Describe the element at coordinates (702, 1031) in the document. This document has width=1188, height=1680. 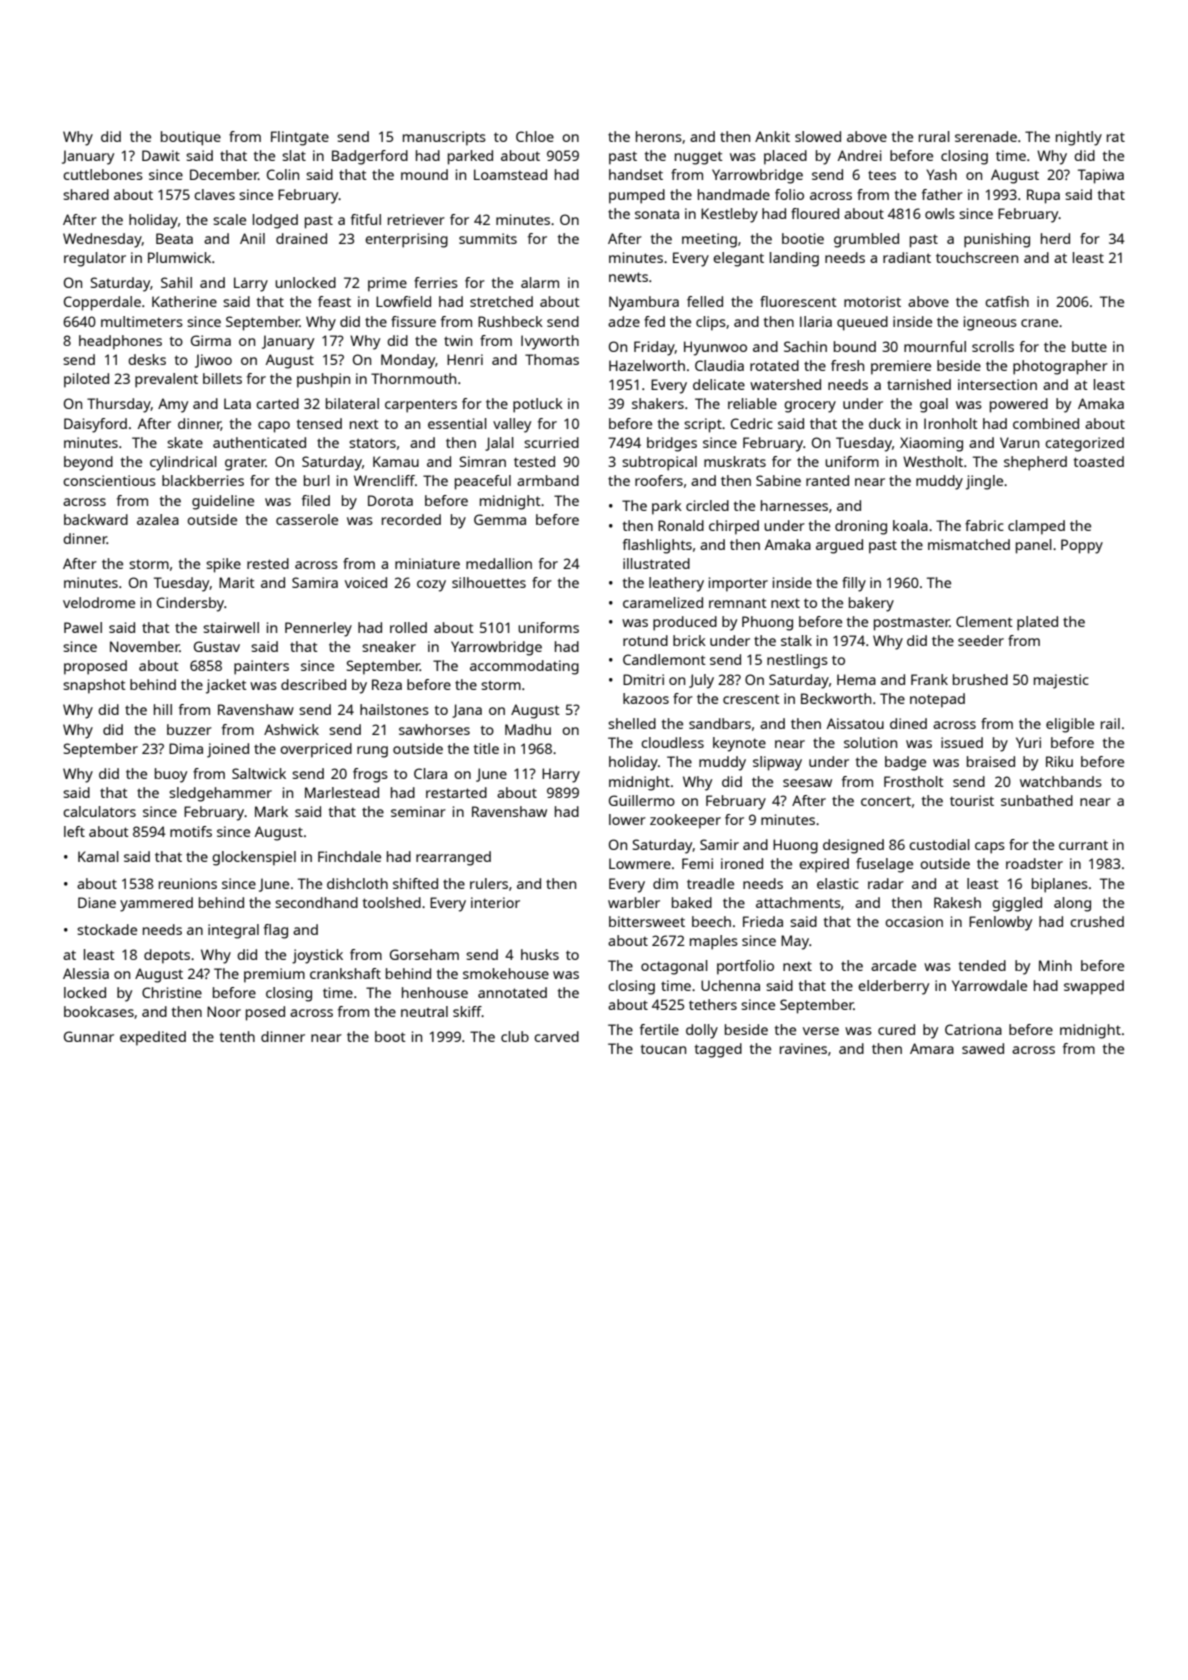
I see `dolly` at that location.
